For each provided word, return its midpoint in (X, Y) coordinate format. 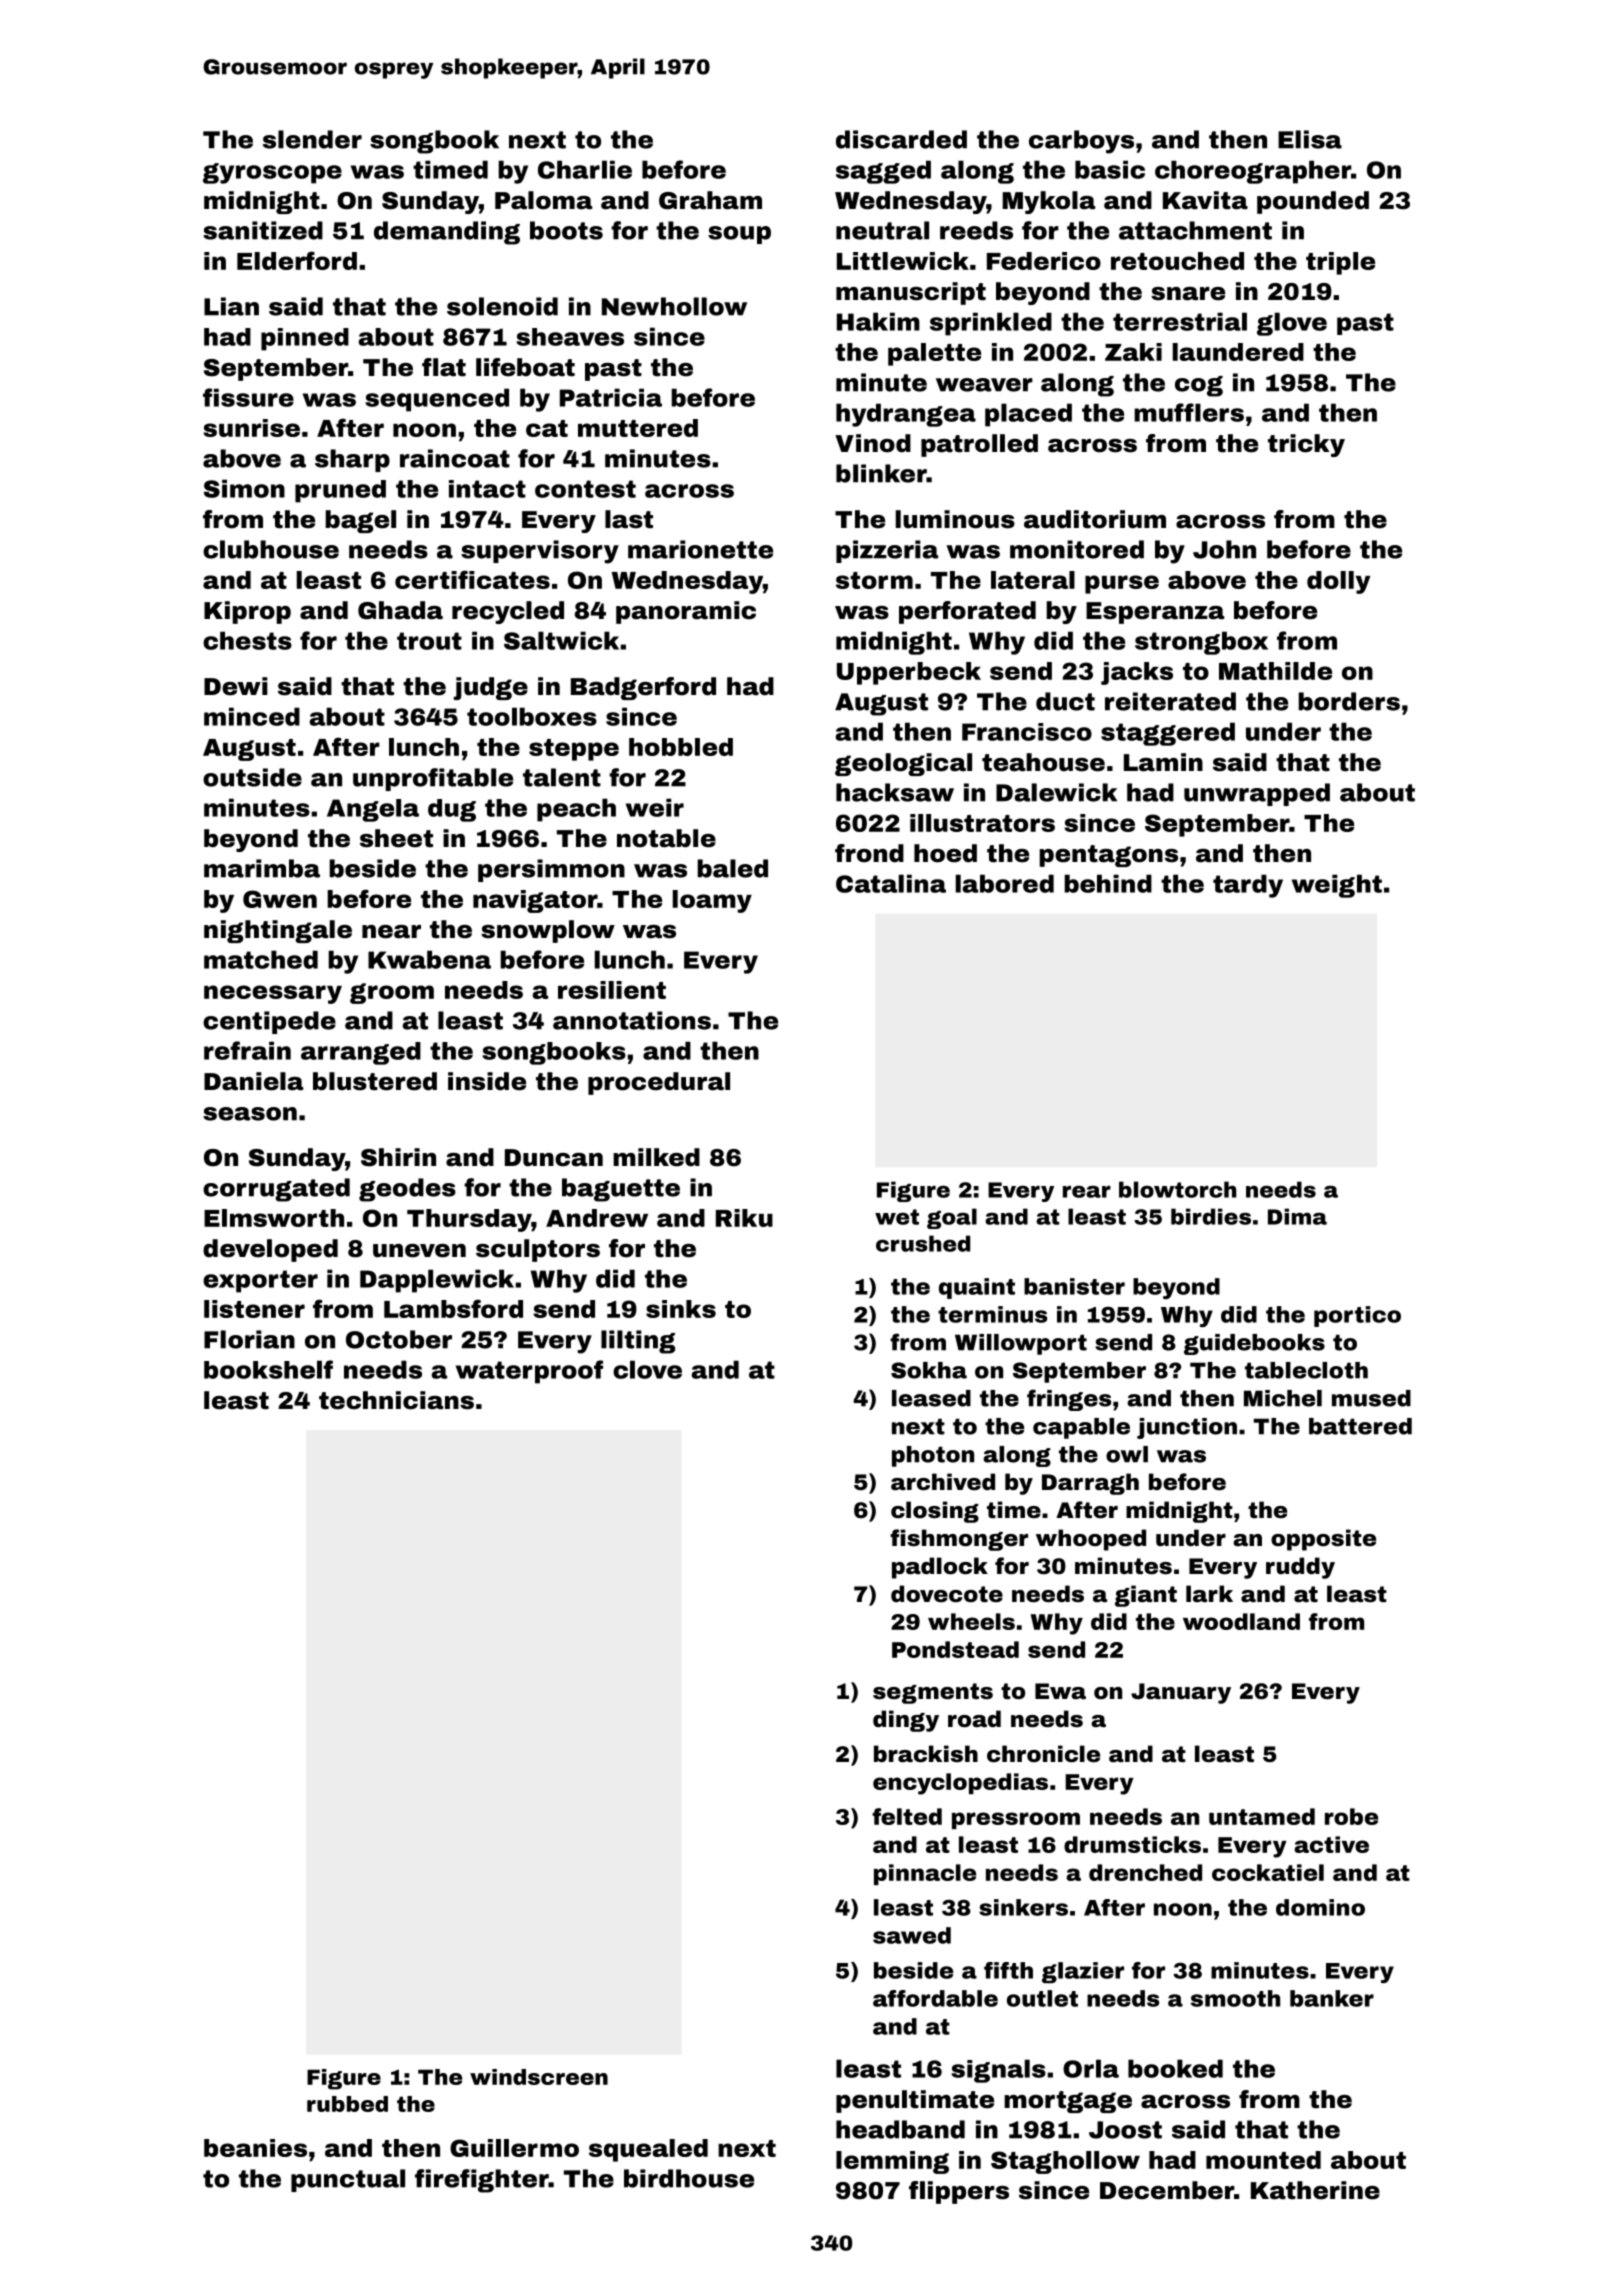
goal (952, 1218)
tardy (1248, 886)
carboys (1081, 142)
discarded (901, 139)
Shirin (398, 1157)
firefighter (482, 2181)
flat (444, 367)
